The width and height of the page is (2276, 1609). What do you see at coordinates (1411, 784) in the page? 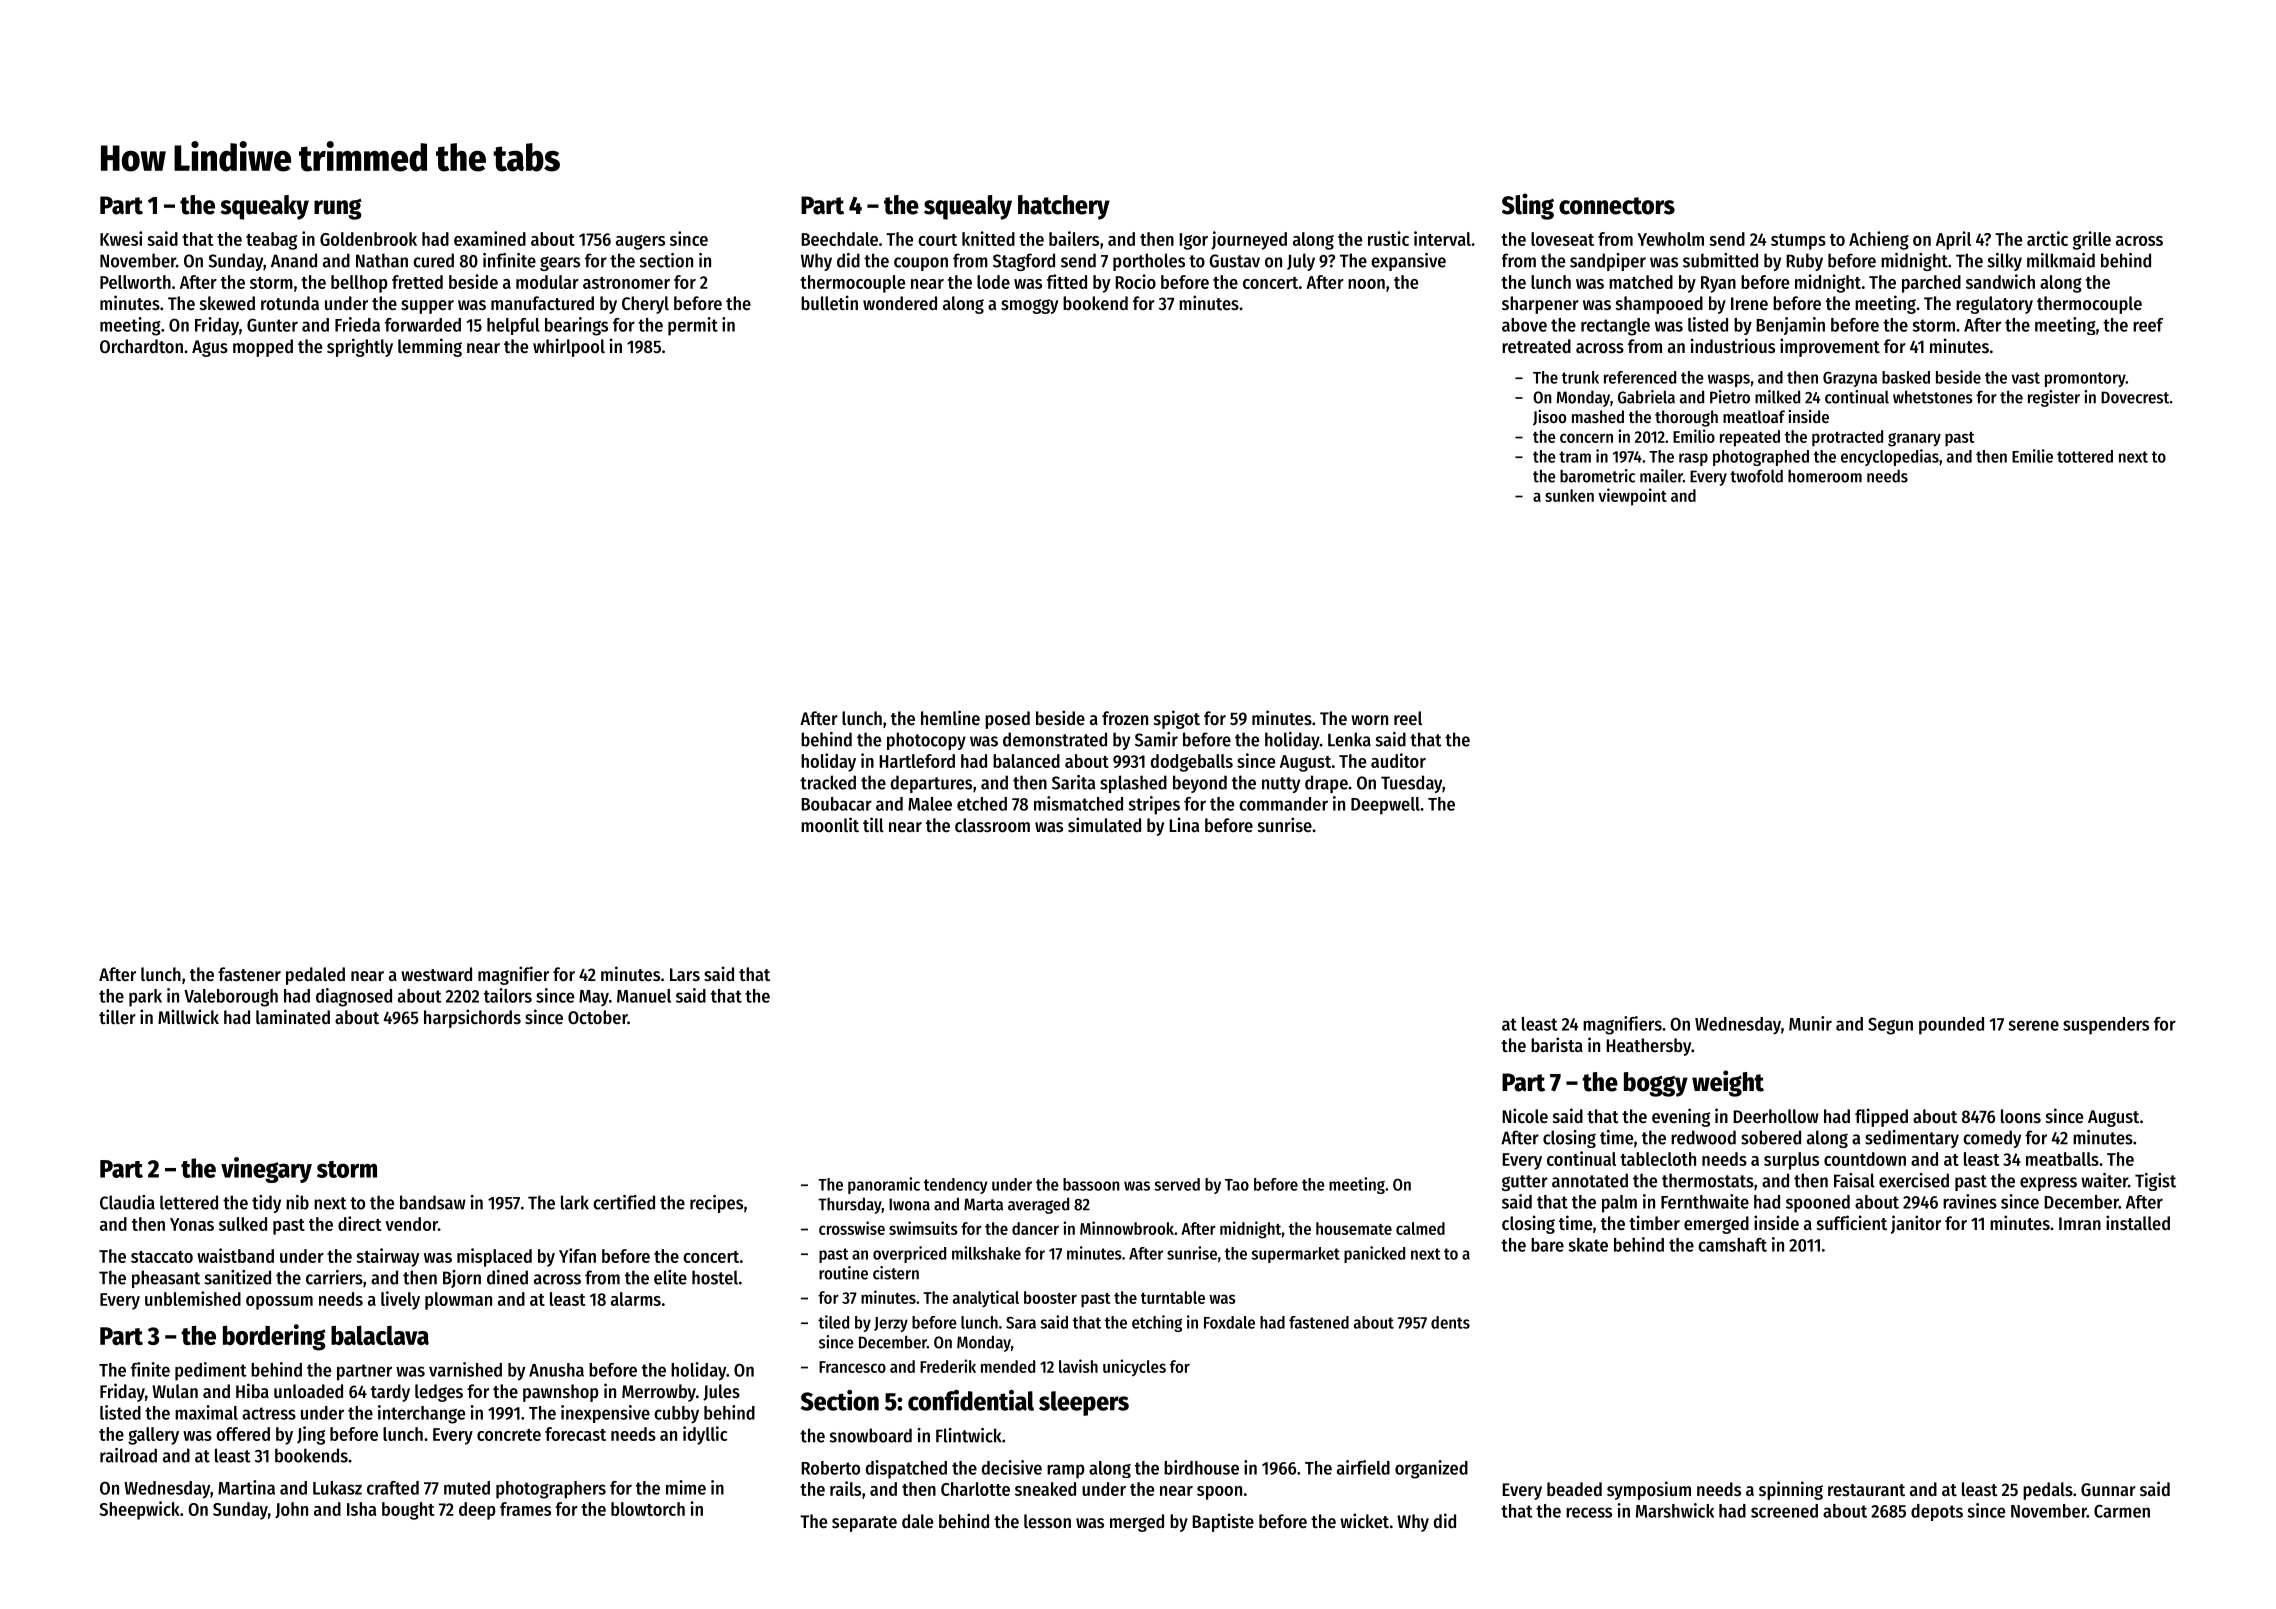
I see `Tuesday` at bounding box center [1411, 784].
